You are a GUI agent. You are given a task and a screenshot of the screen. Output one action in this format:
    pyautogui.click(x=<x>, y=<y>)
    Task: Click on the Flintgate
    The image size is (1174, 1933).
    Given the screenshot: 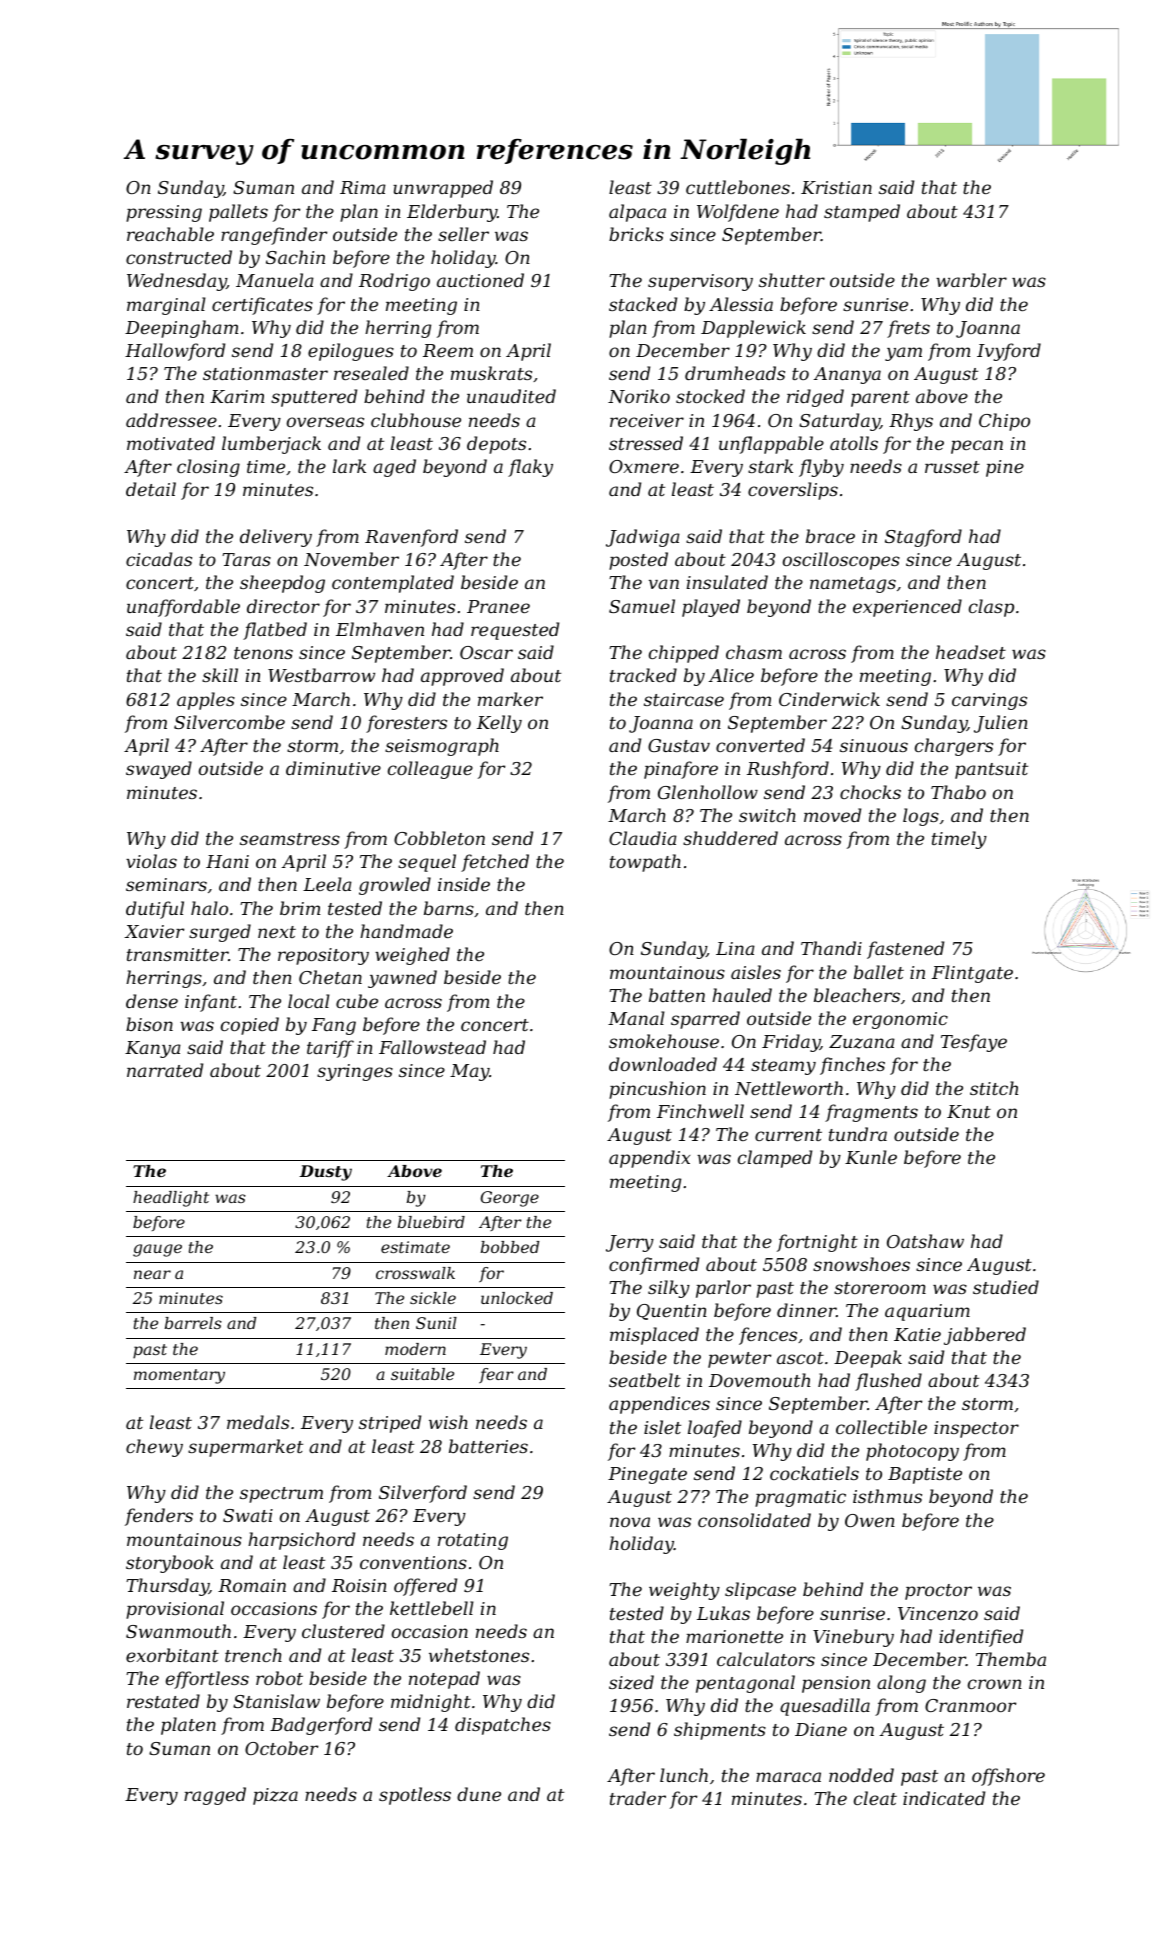 What is the action you would take?
    pyautogui.click(x=972, y=974)
